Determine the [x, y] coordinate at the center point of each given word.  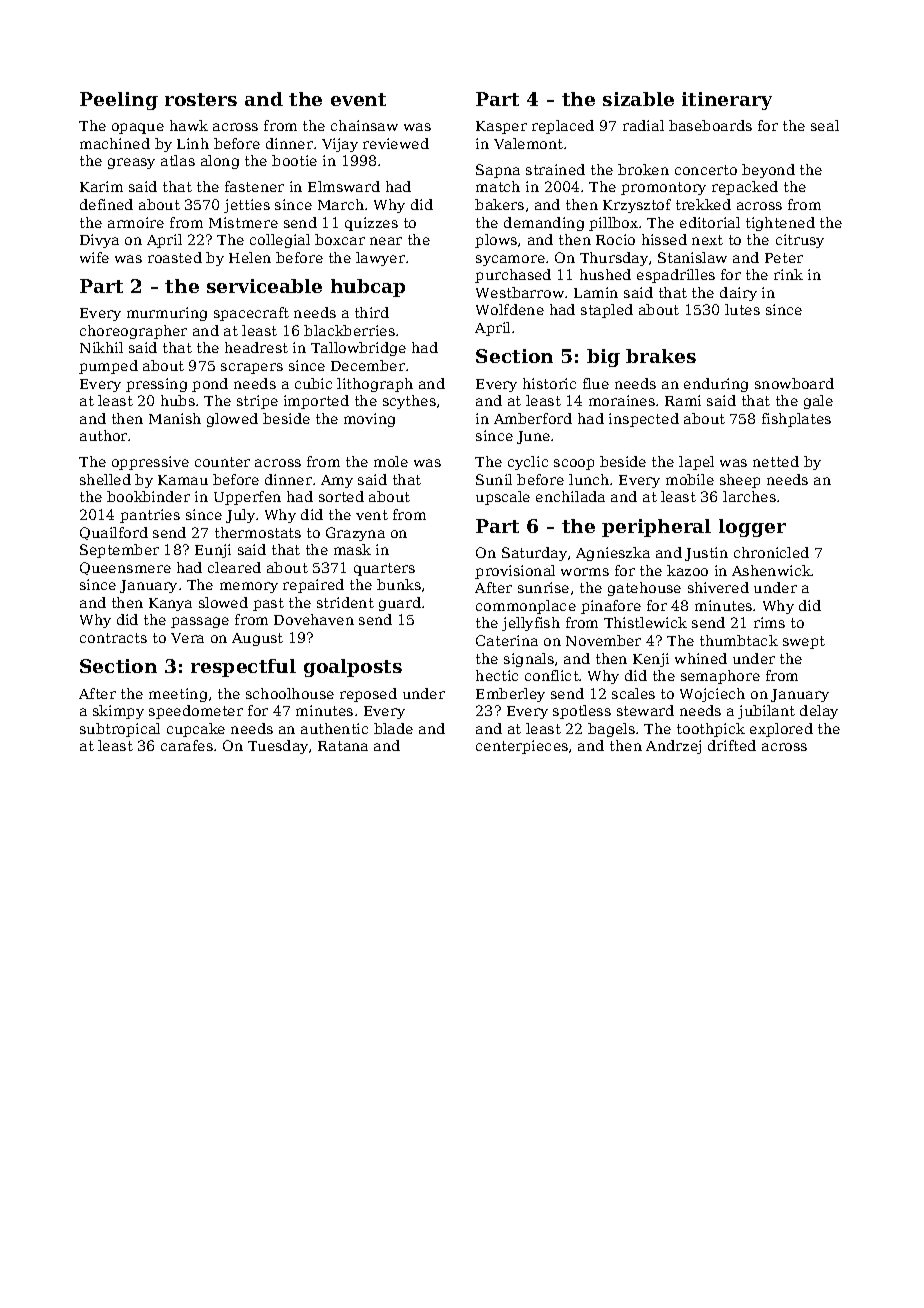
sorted [341, 496]
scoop [574, 464]
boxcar [340, 239]
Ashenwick [772, 570]
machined [115, 143]
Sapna [498, 171]
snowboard [794, 383]
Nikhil [101, 347]
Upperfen [247, 498]
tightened [780, 224]
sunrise [543, 587]
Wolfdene [510, 309]
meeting [178, 695]
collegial [280, 241]
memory [249, 587]
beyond [768, 171]
